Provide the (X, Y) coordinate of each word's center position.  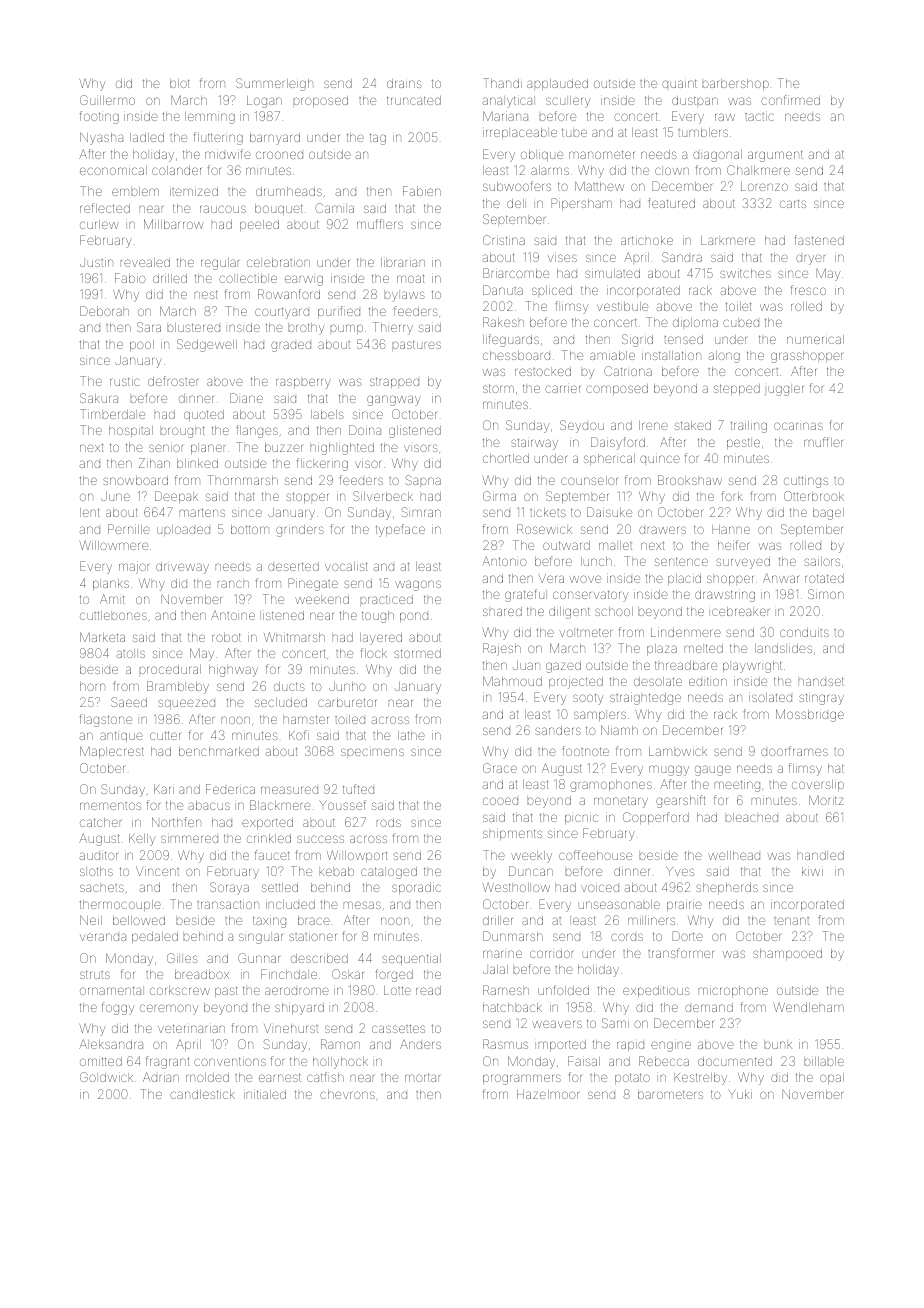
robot (226, 637)
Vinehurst (291, 1028)
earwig (304, 280)
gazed (563, 667)
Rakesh (503, 322)
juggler (784, 390)
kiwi (812, 871)
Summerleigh (274, 84)
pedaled (155, 937)
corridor (551, 953)
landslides (783, 648)
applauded (557, 84)
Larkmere (728, 240)
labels (327, 414)
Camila (334, 208)
